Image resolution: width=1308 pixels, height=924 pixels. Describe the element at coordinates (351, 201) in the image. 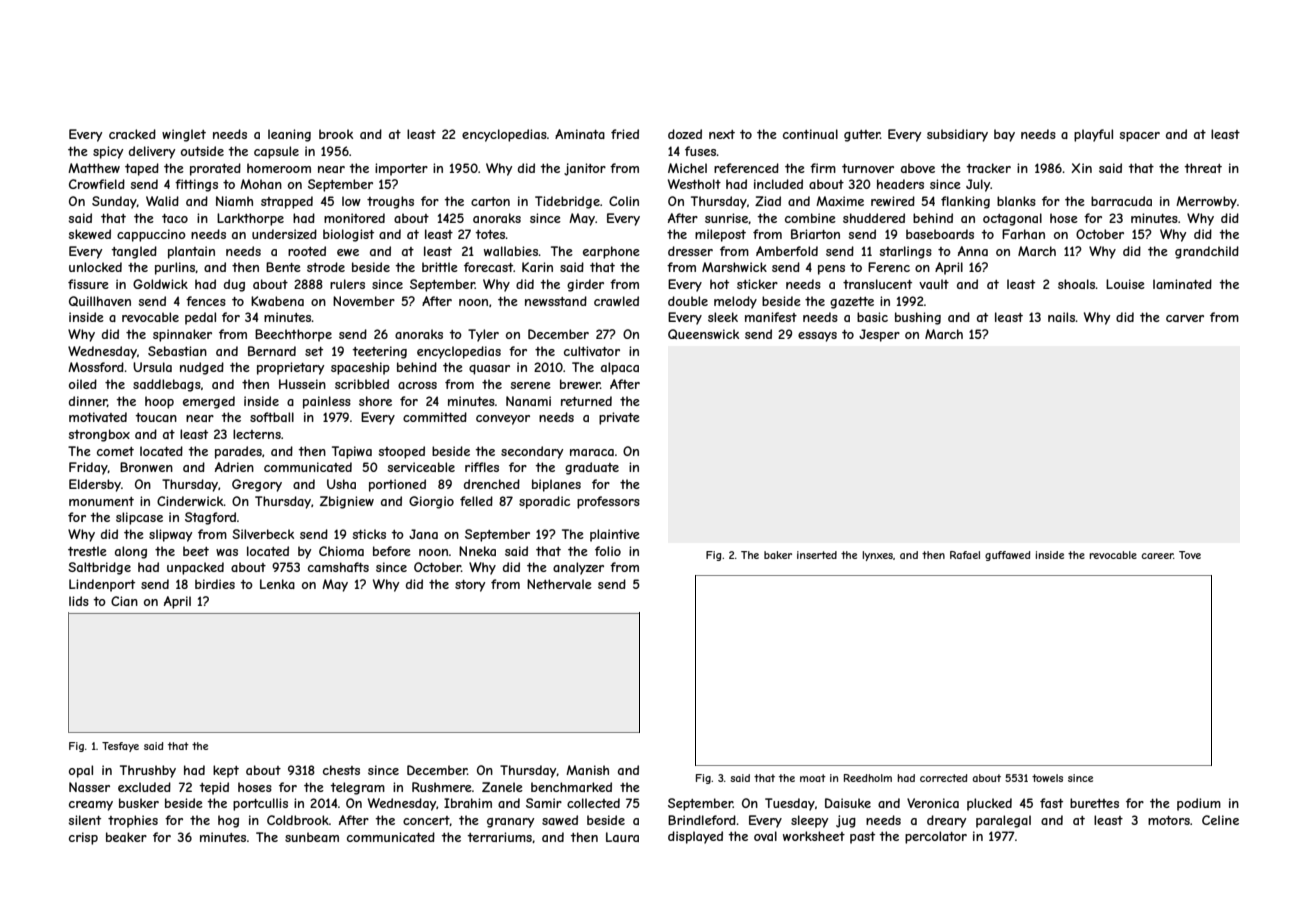

I see `low` at that location.
